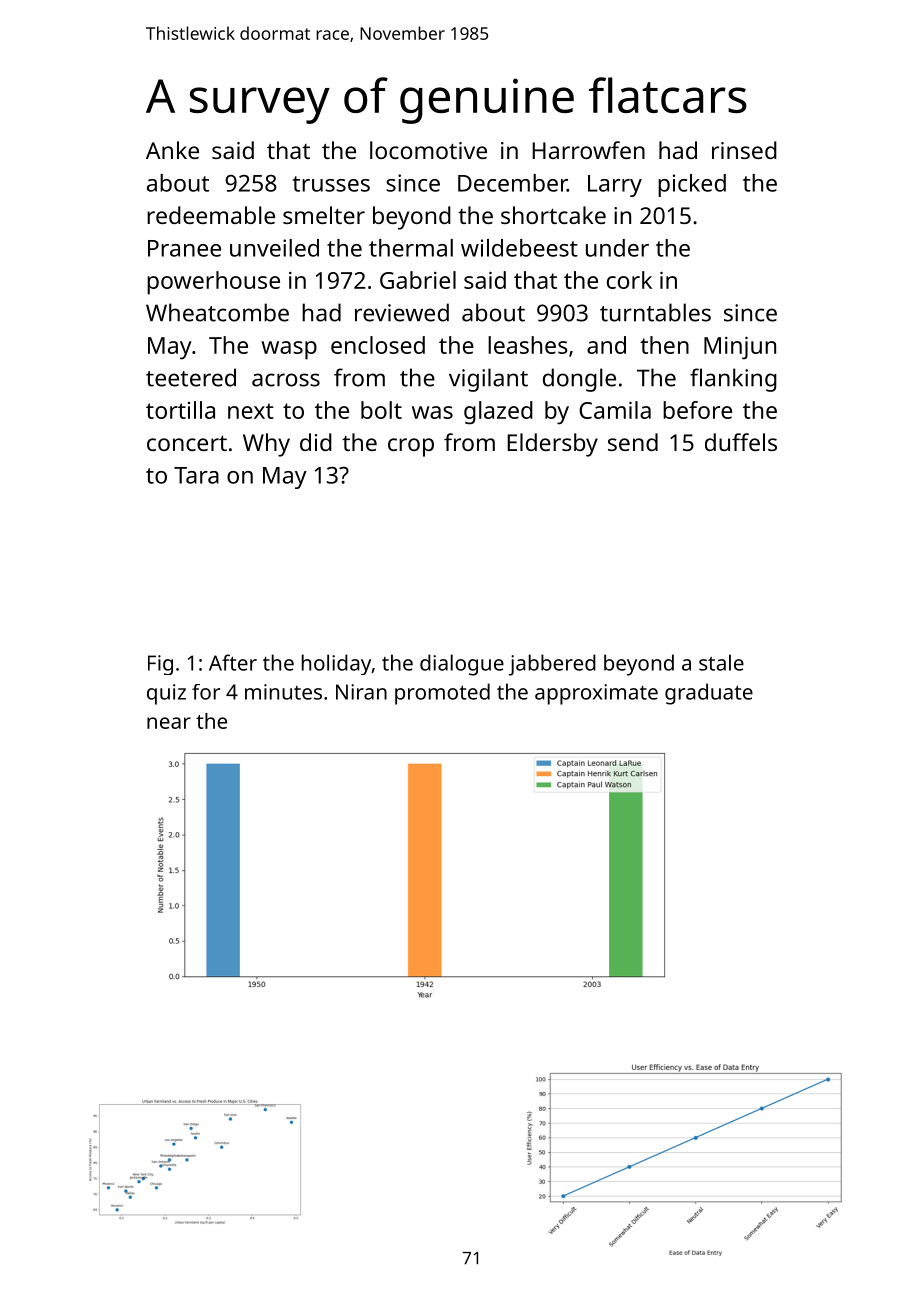  Describe the element at coordinates (488, 380) in the document. I see `vigilant` at that location.
